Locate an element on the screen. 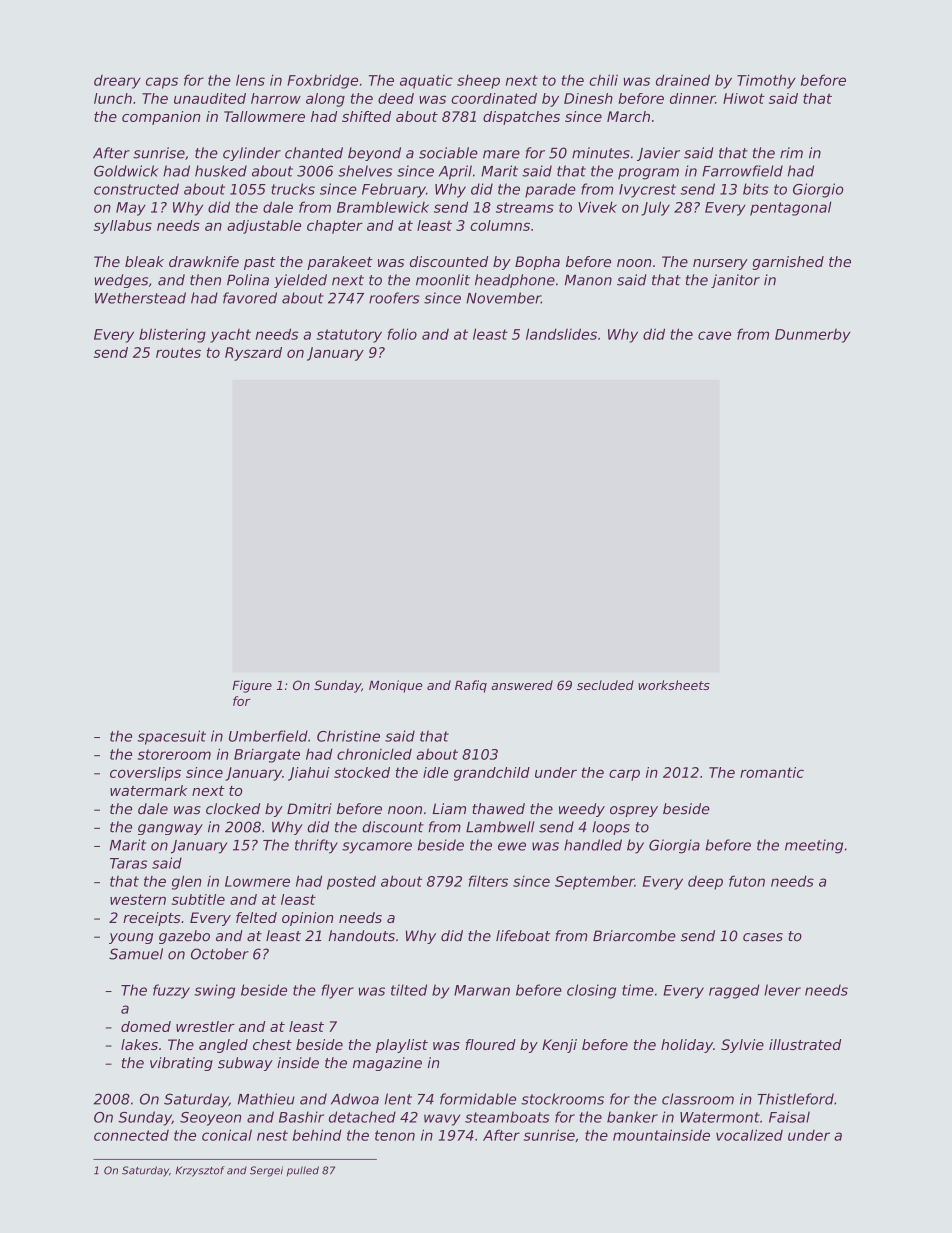 The height and width of the screenshot is (1233, 952). Figure is located at coordinates (252, 686).
